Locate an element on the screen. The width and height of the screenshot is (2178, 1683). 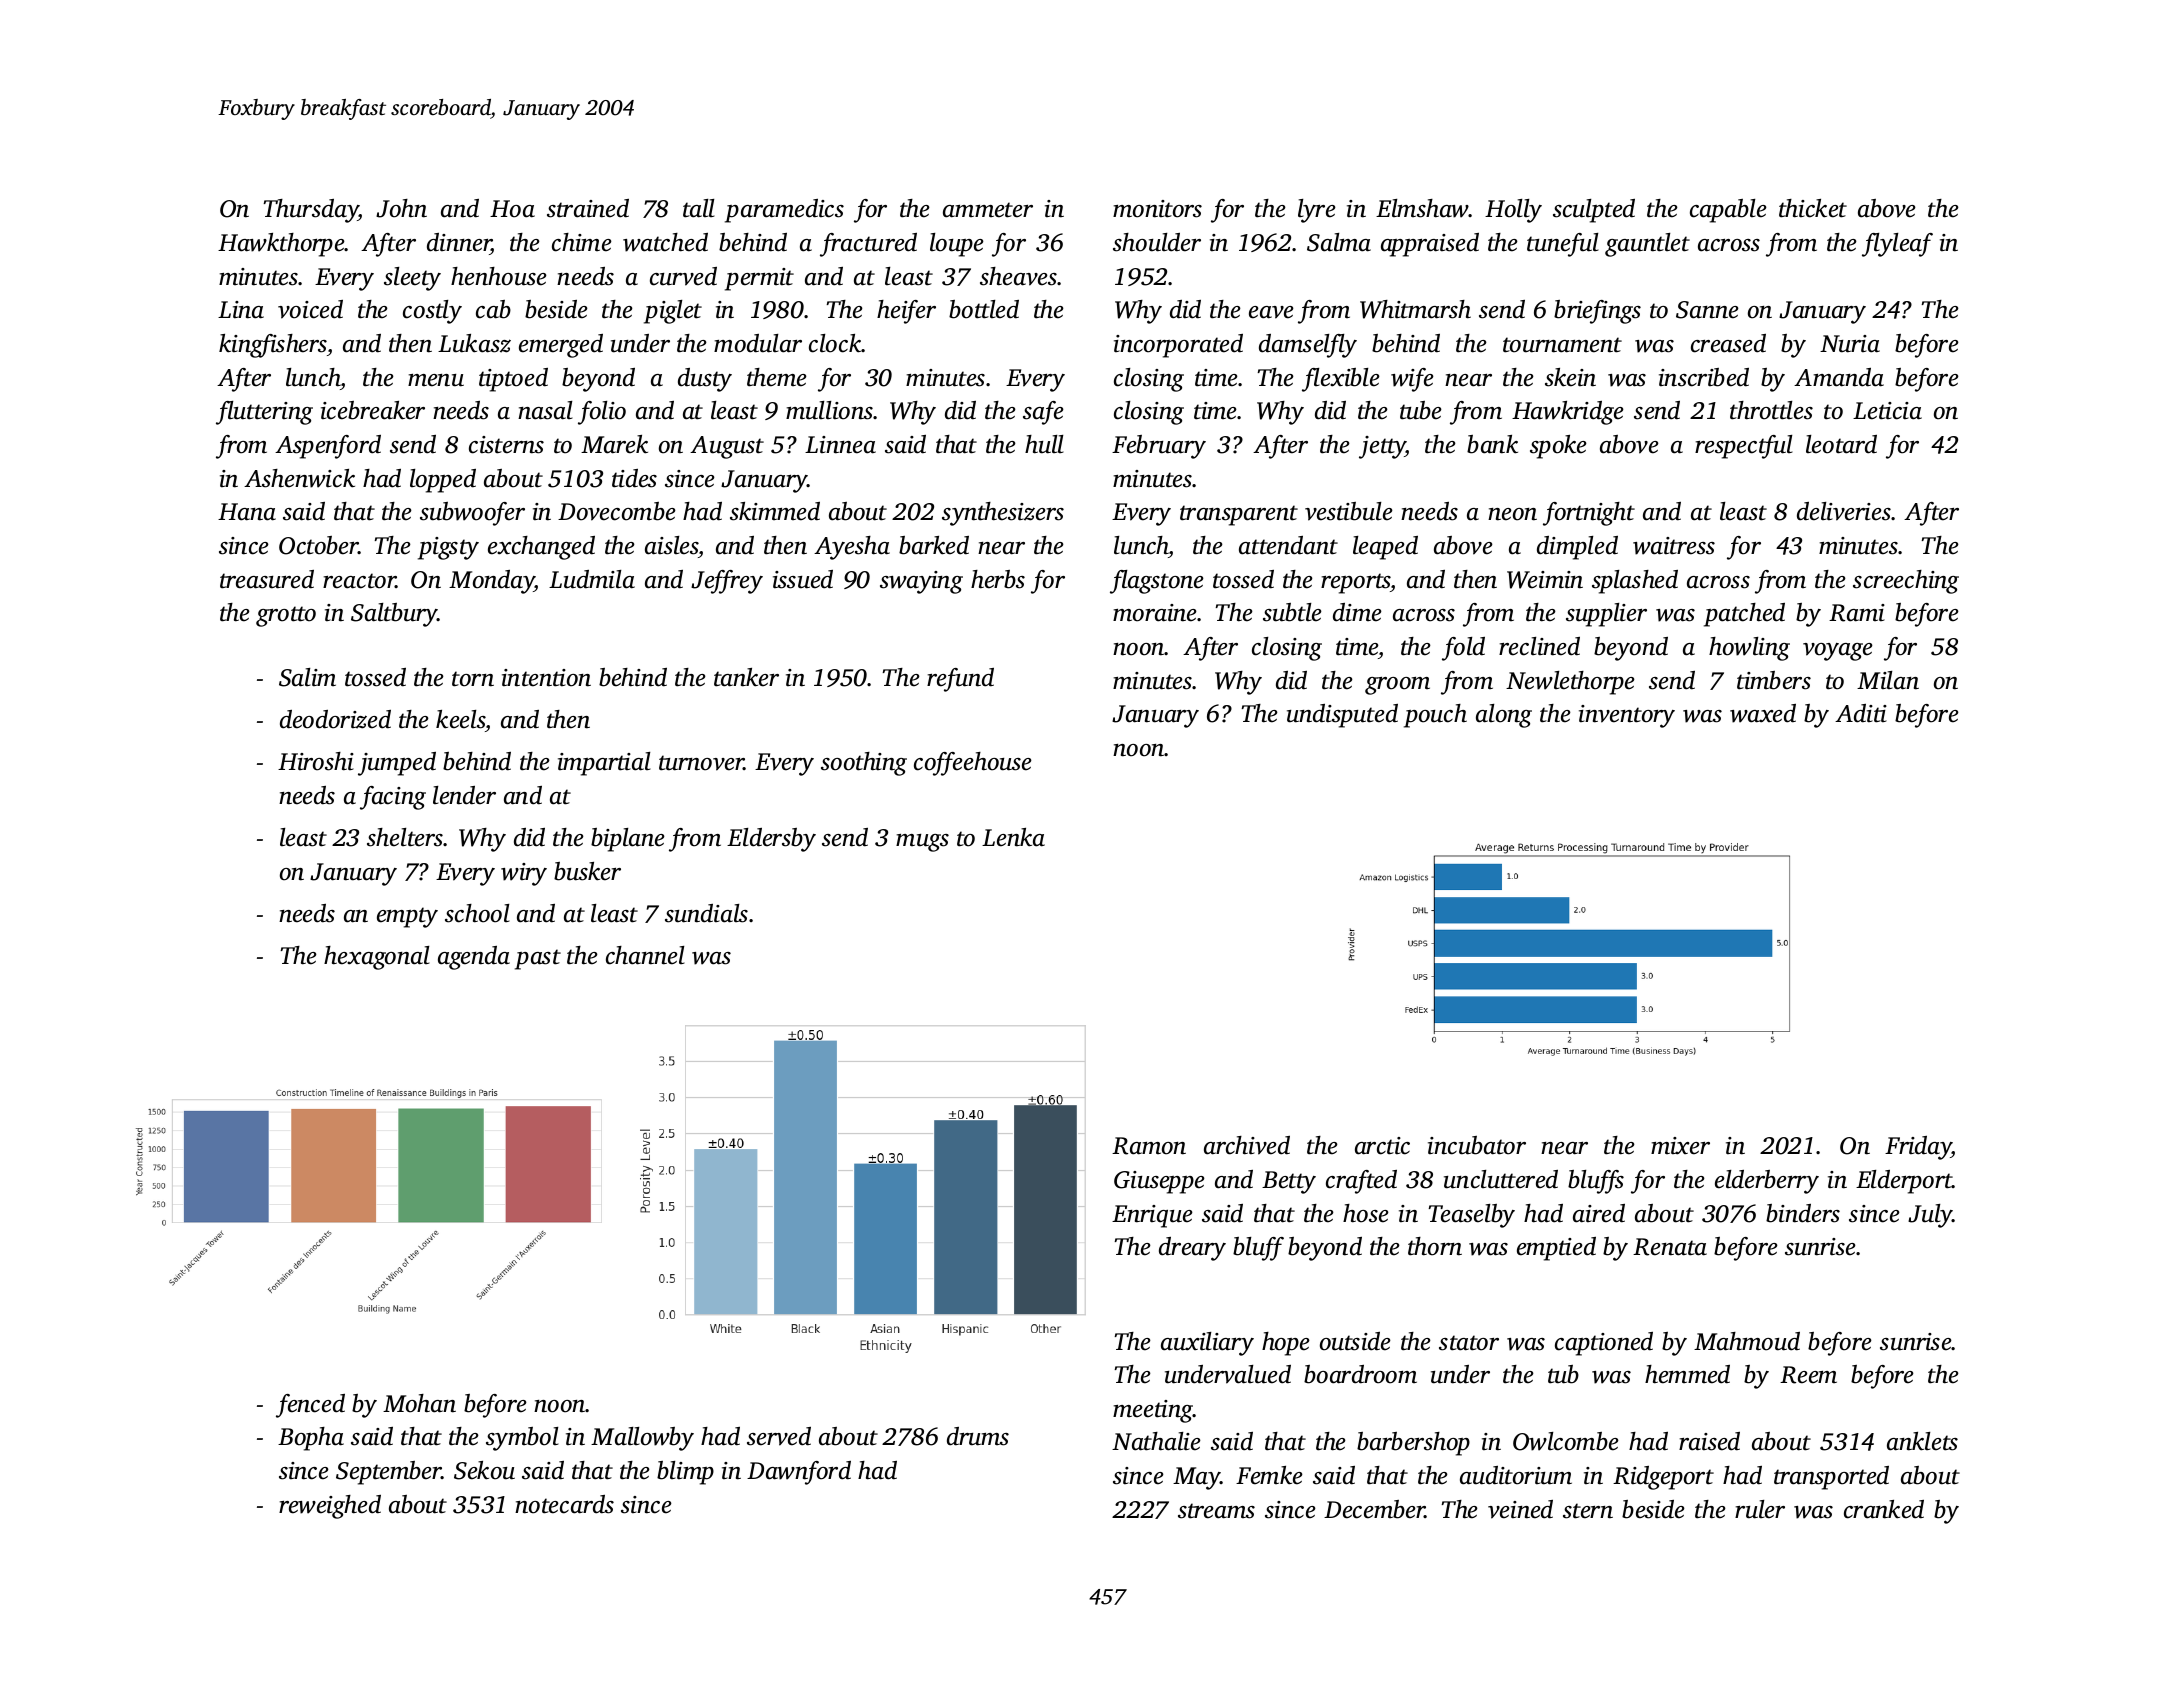
thicket is located at coordinates (1813, 208).
